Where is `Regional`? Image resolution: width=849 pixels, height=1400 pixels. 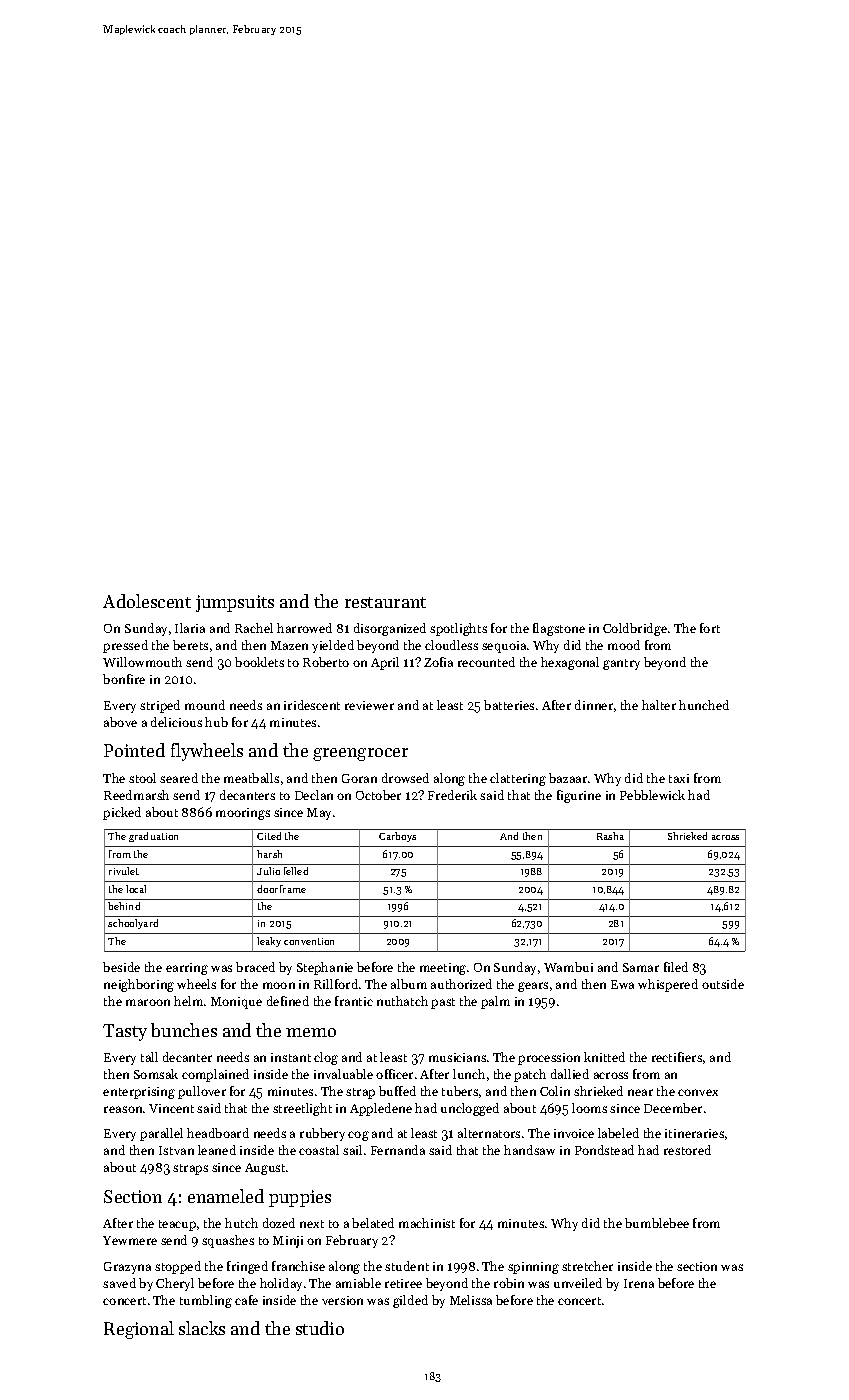 Regional is located at coordinates (139, 1330).
